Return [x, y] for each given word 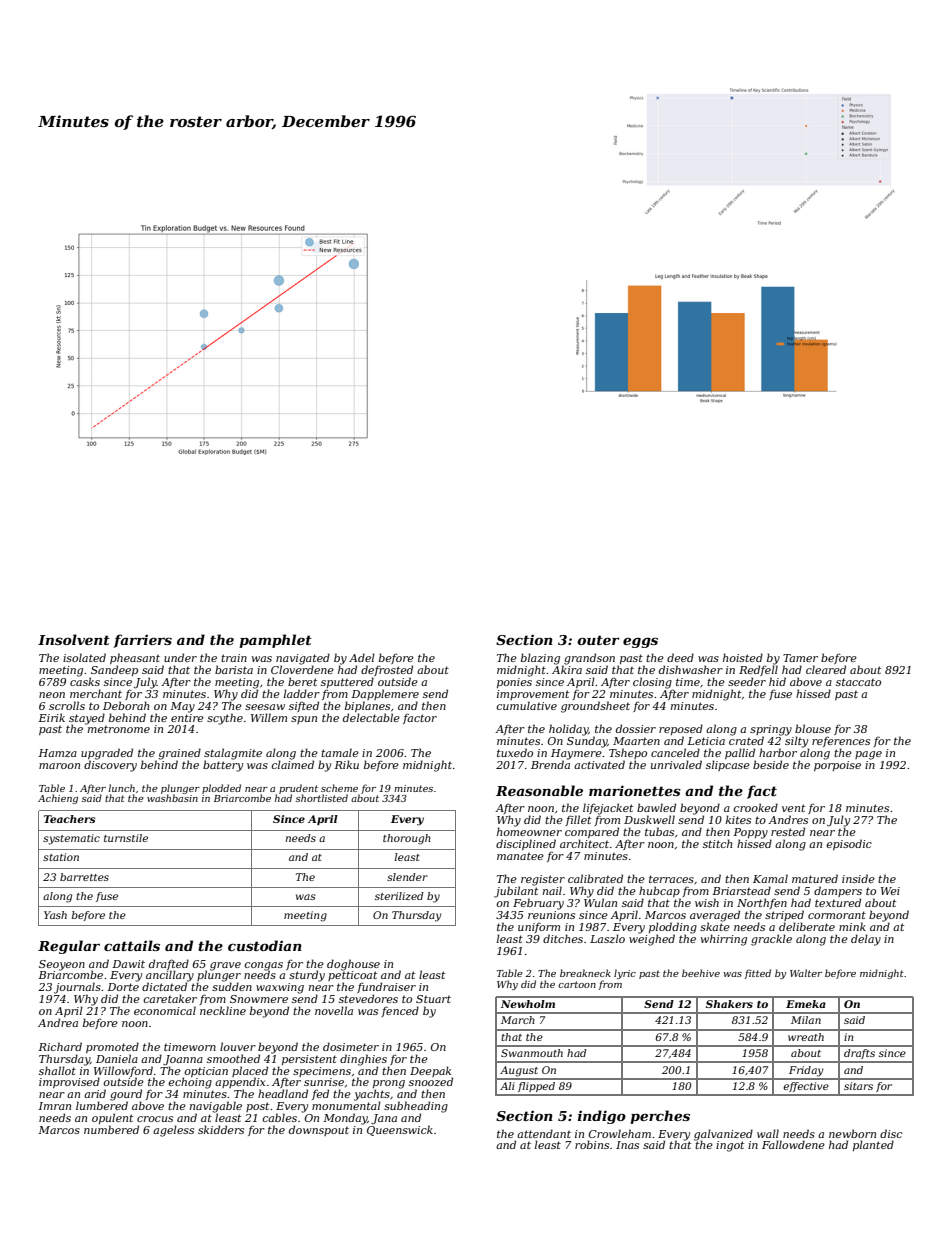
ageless [173, 1131]
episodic [849, 844]
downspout [319, 1130]
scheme [339, 788]
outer [598, 640]
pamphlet [275, 641]
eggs [640, 642]
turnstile [126, 838]
